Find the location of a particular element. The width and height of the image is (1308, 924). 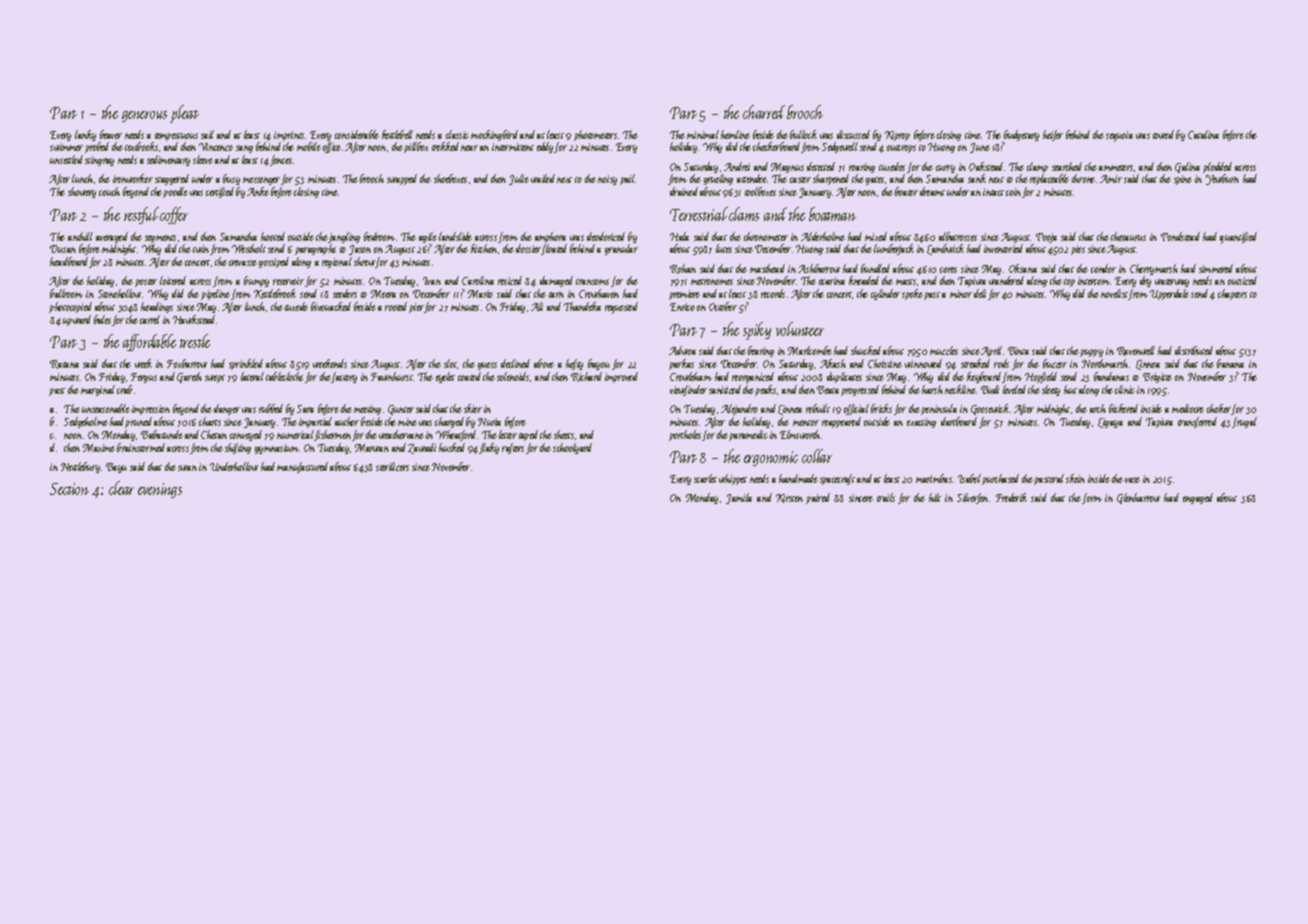

plodded is located at coordinates (1217, 167).
